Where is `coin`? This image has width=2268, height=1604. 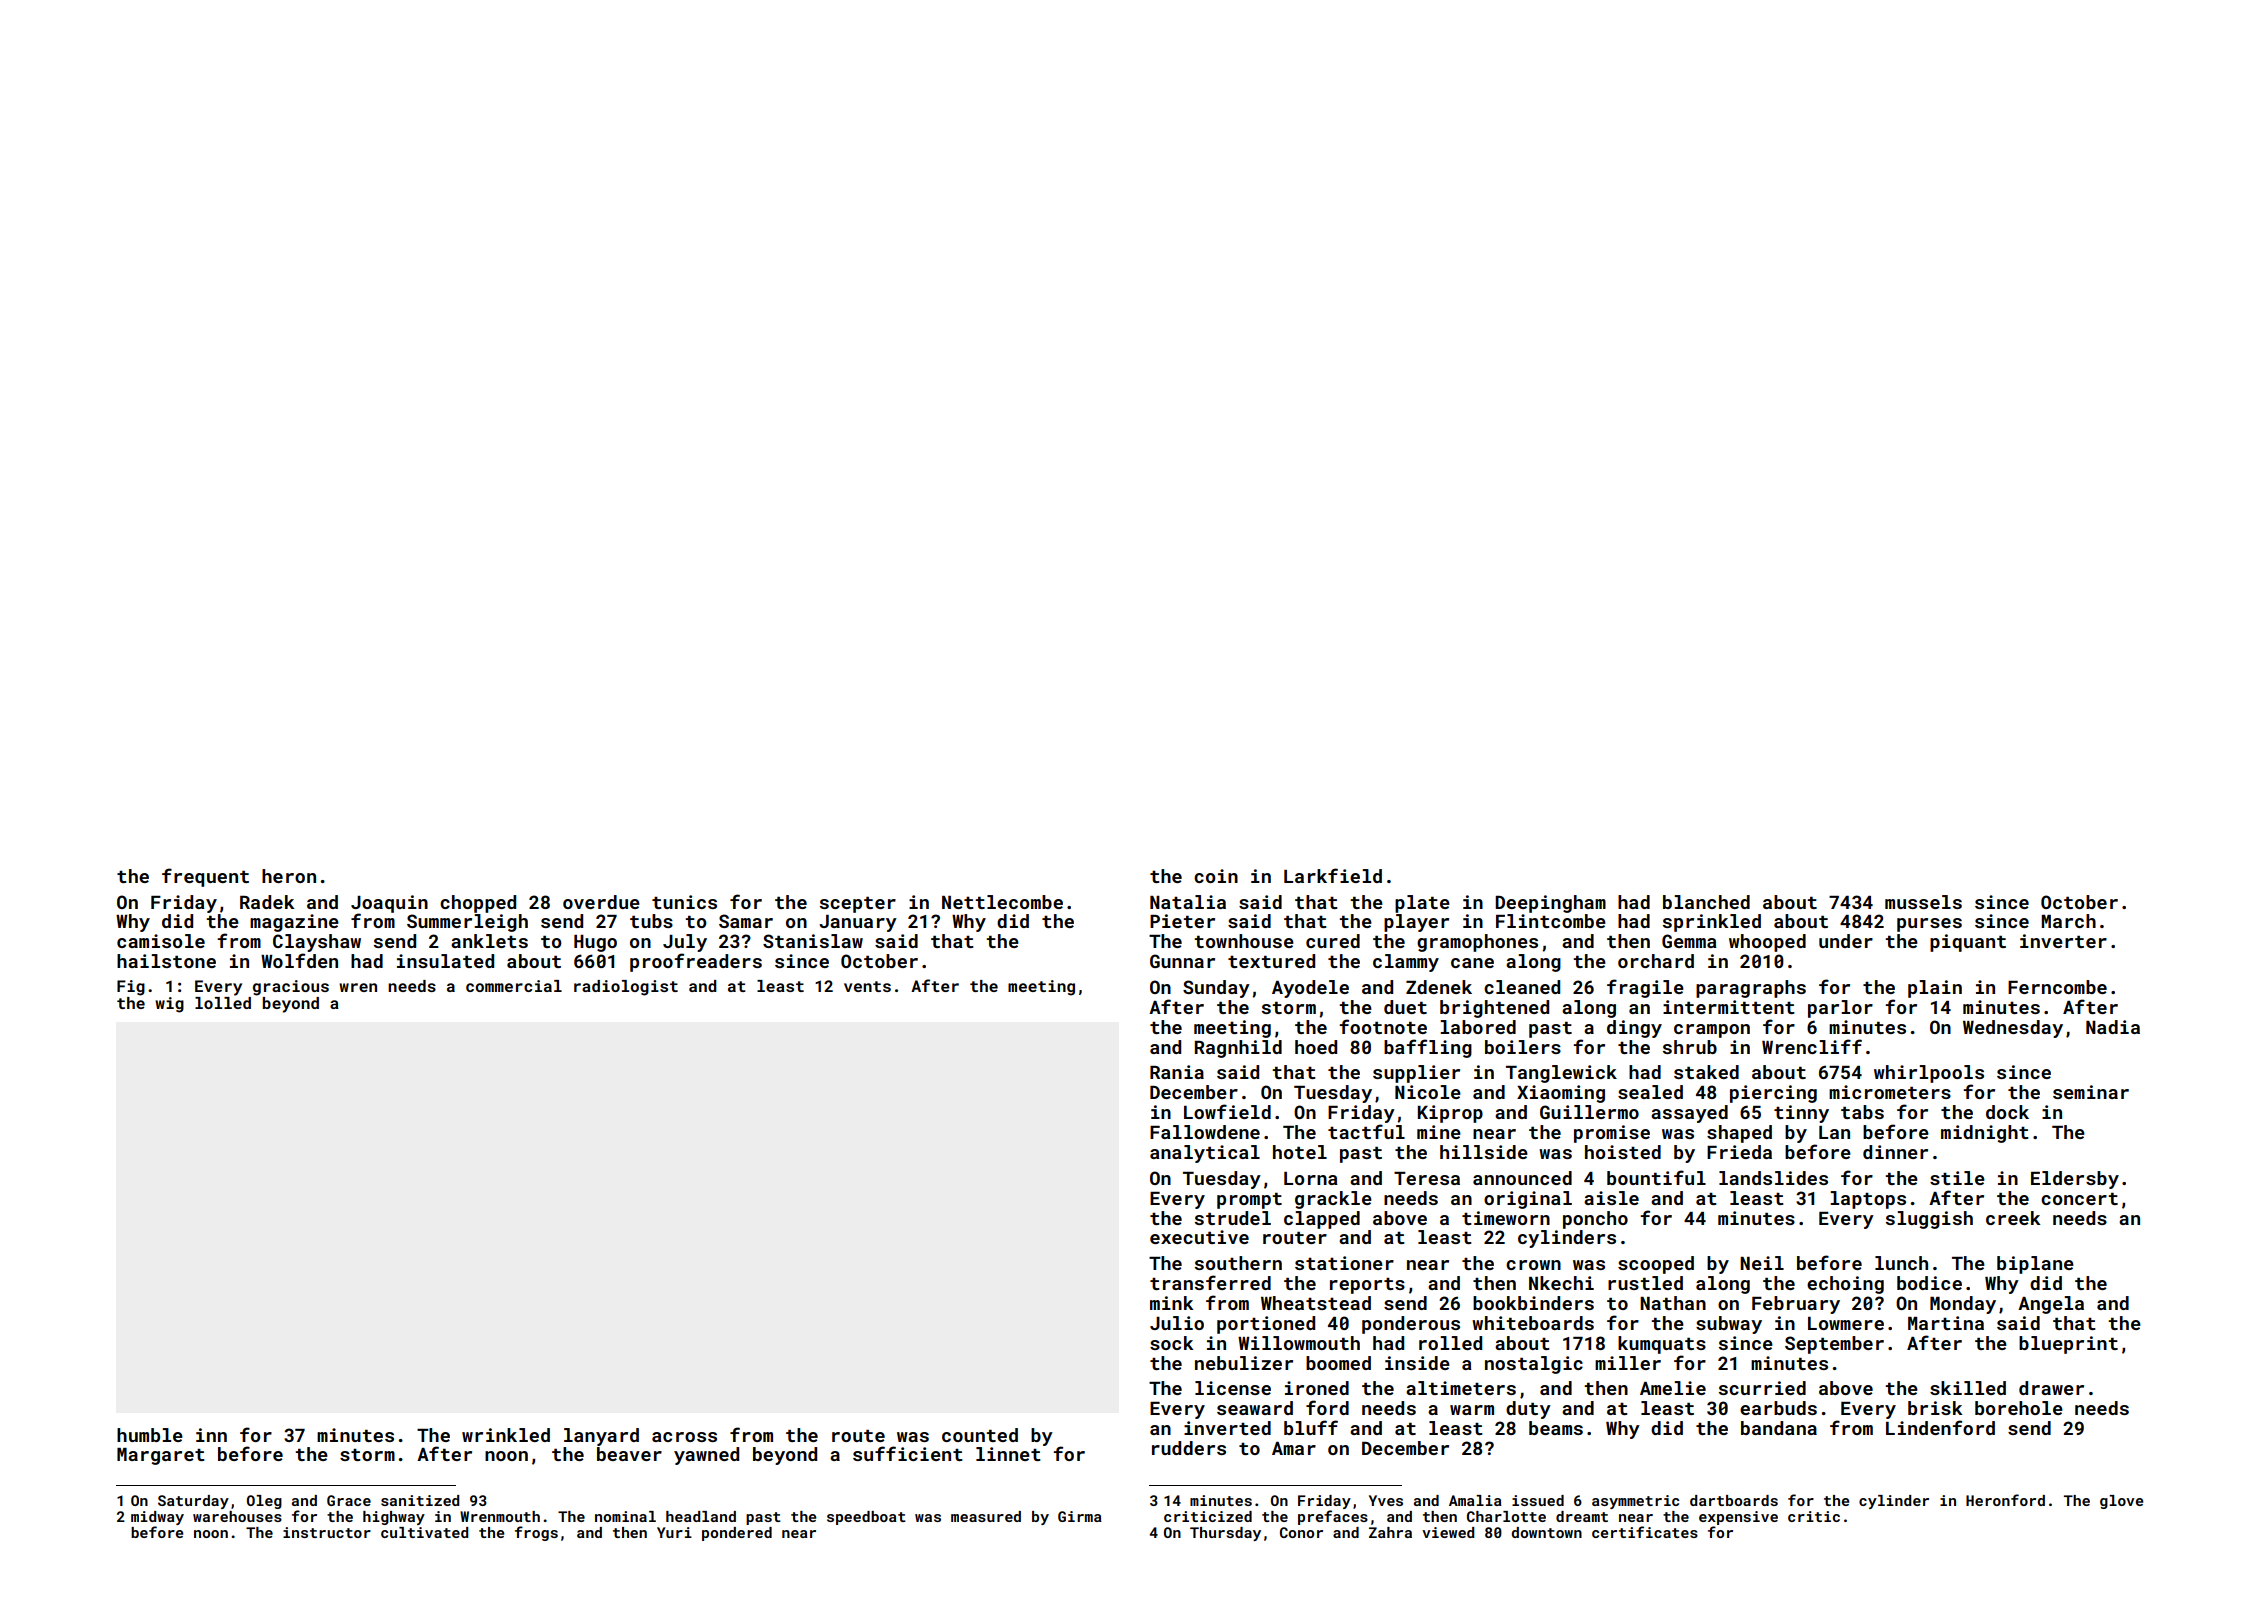
coin is located at coordinates (1216, 876).
